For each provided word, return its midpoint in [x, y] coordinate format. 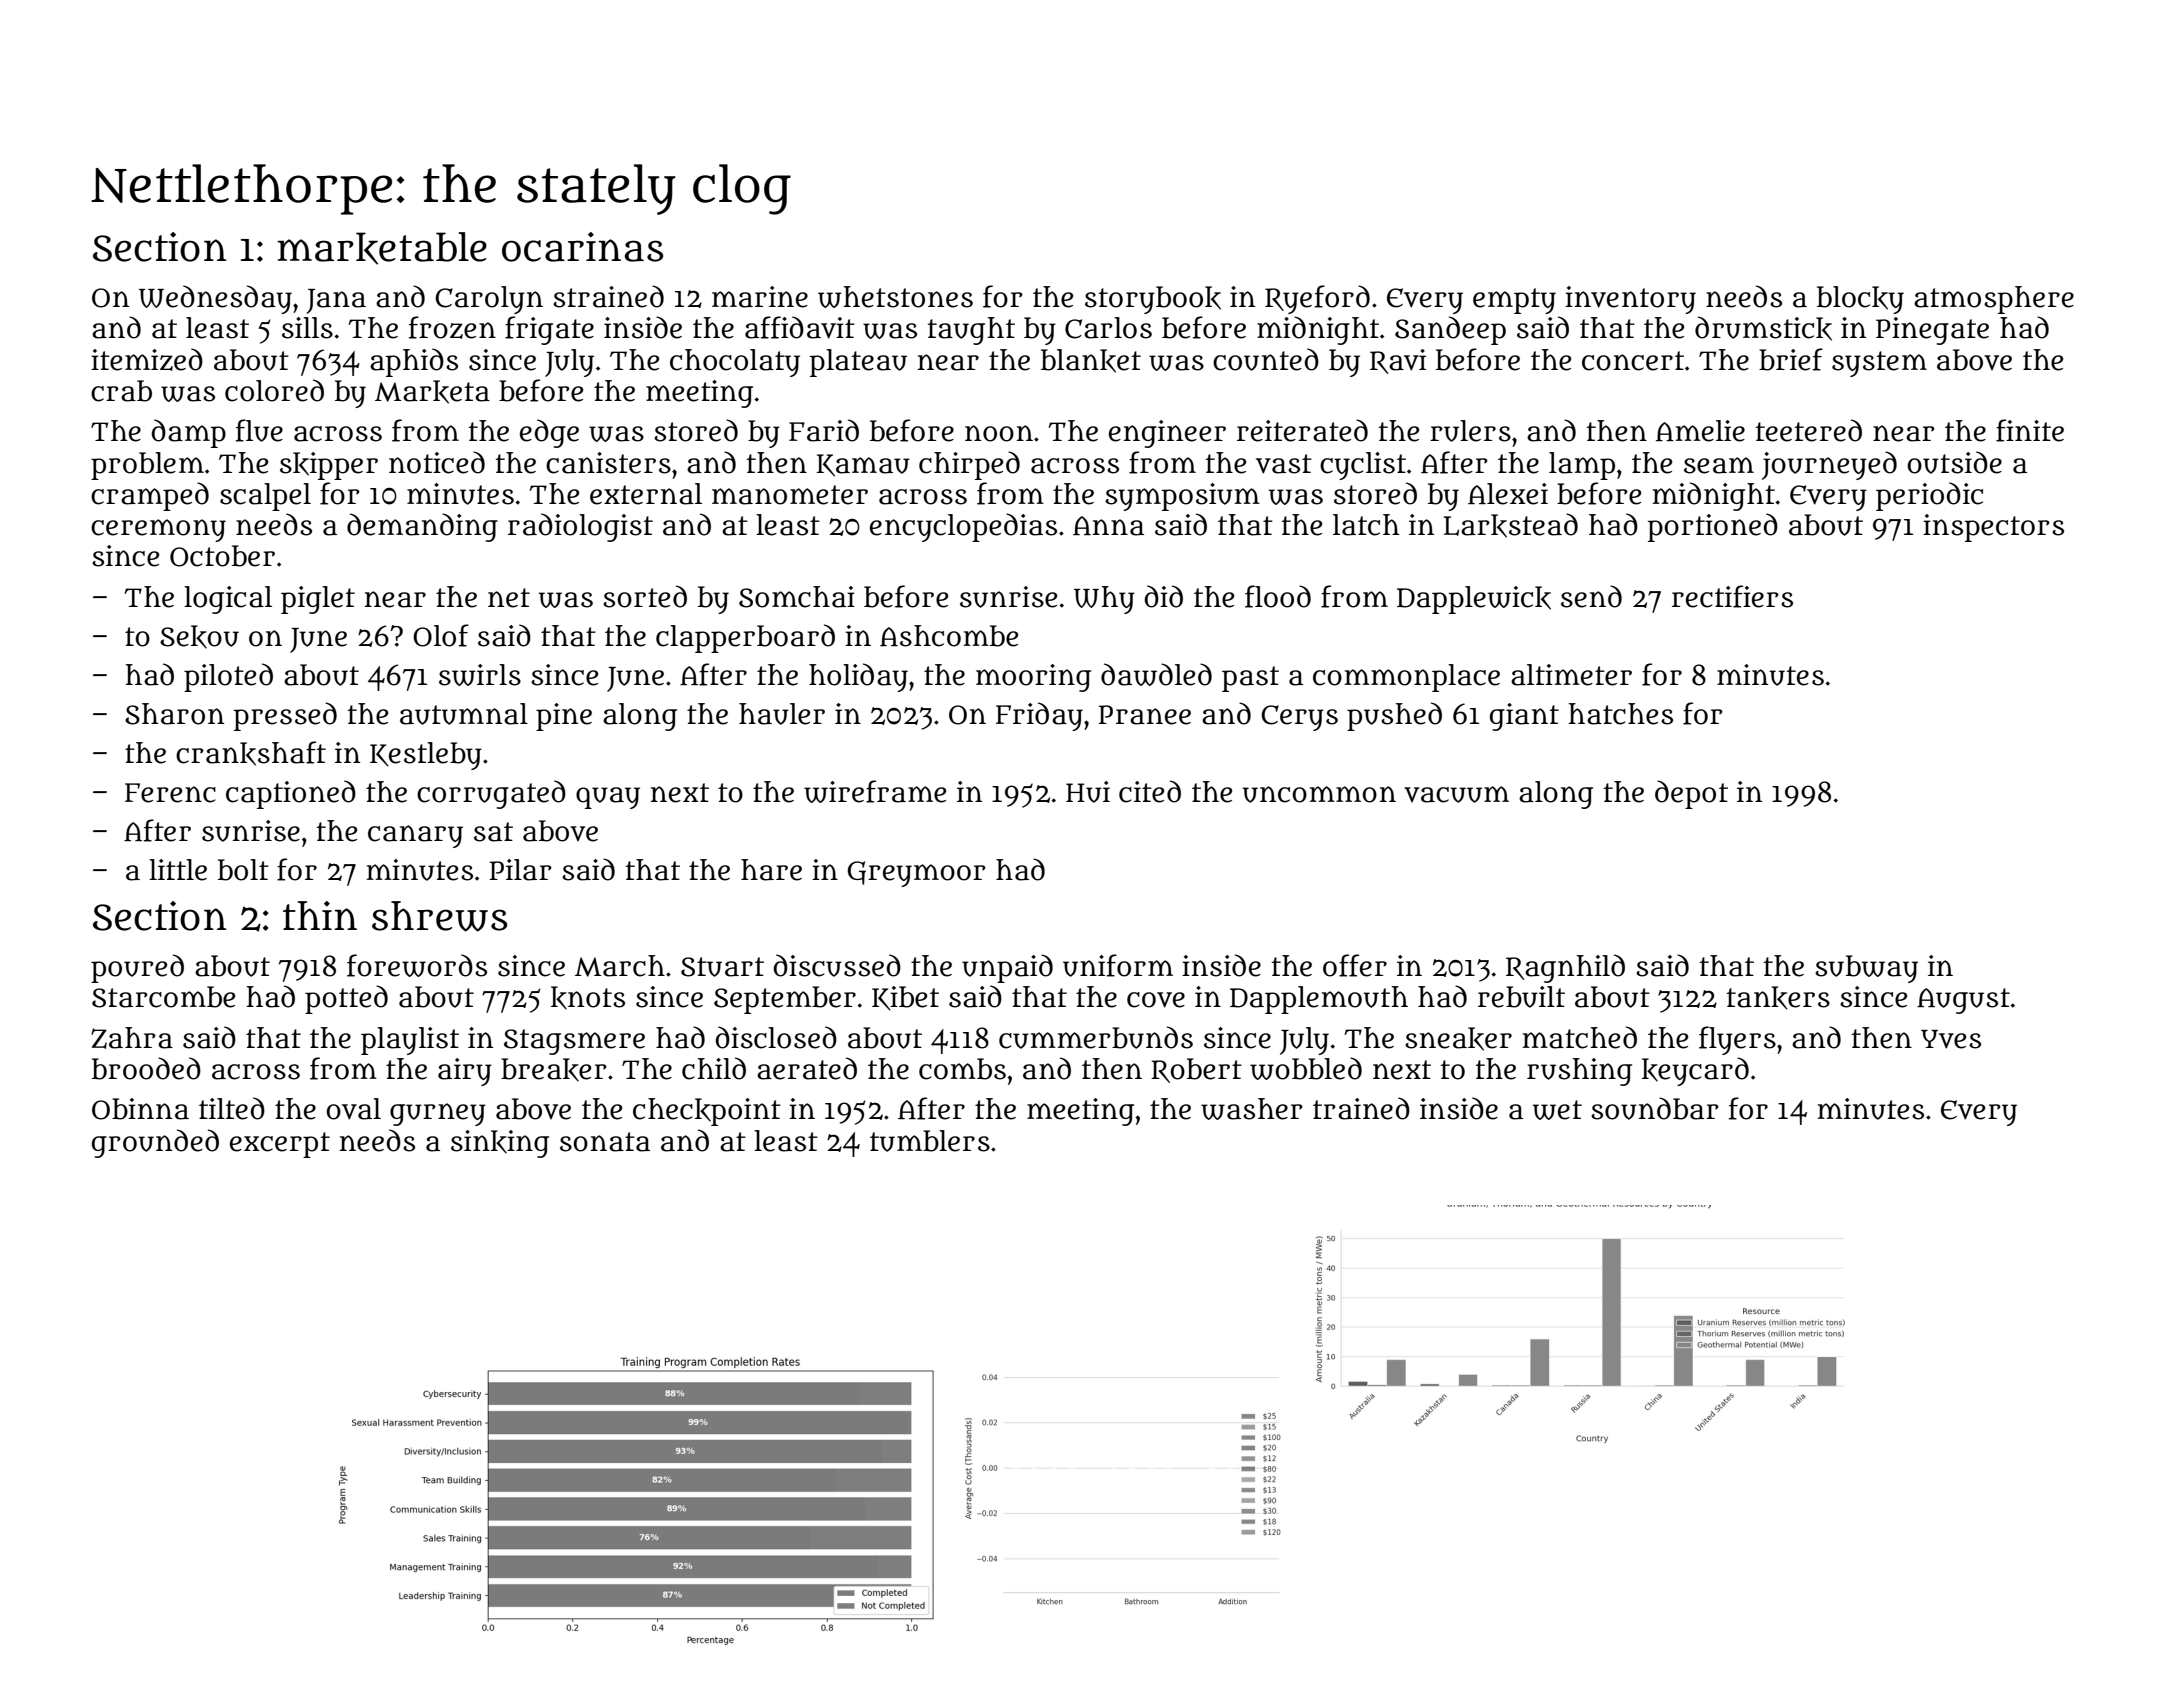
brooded [146, 1068]
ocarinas [582, 247]
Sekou [199, 637]
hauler [782, 714]
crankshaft [251, 753]
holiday [858, 677]
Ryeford [1317, 299]
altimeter [1571, 675]
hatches [1620, 714]
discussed [837, 965]
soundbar [1655, 1108]
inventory [1630, 300]
